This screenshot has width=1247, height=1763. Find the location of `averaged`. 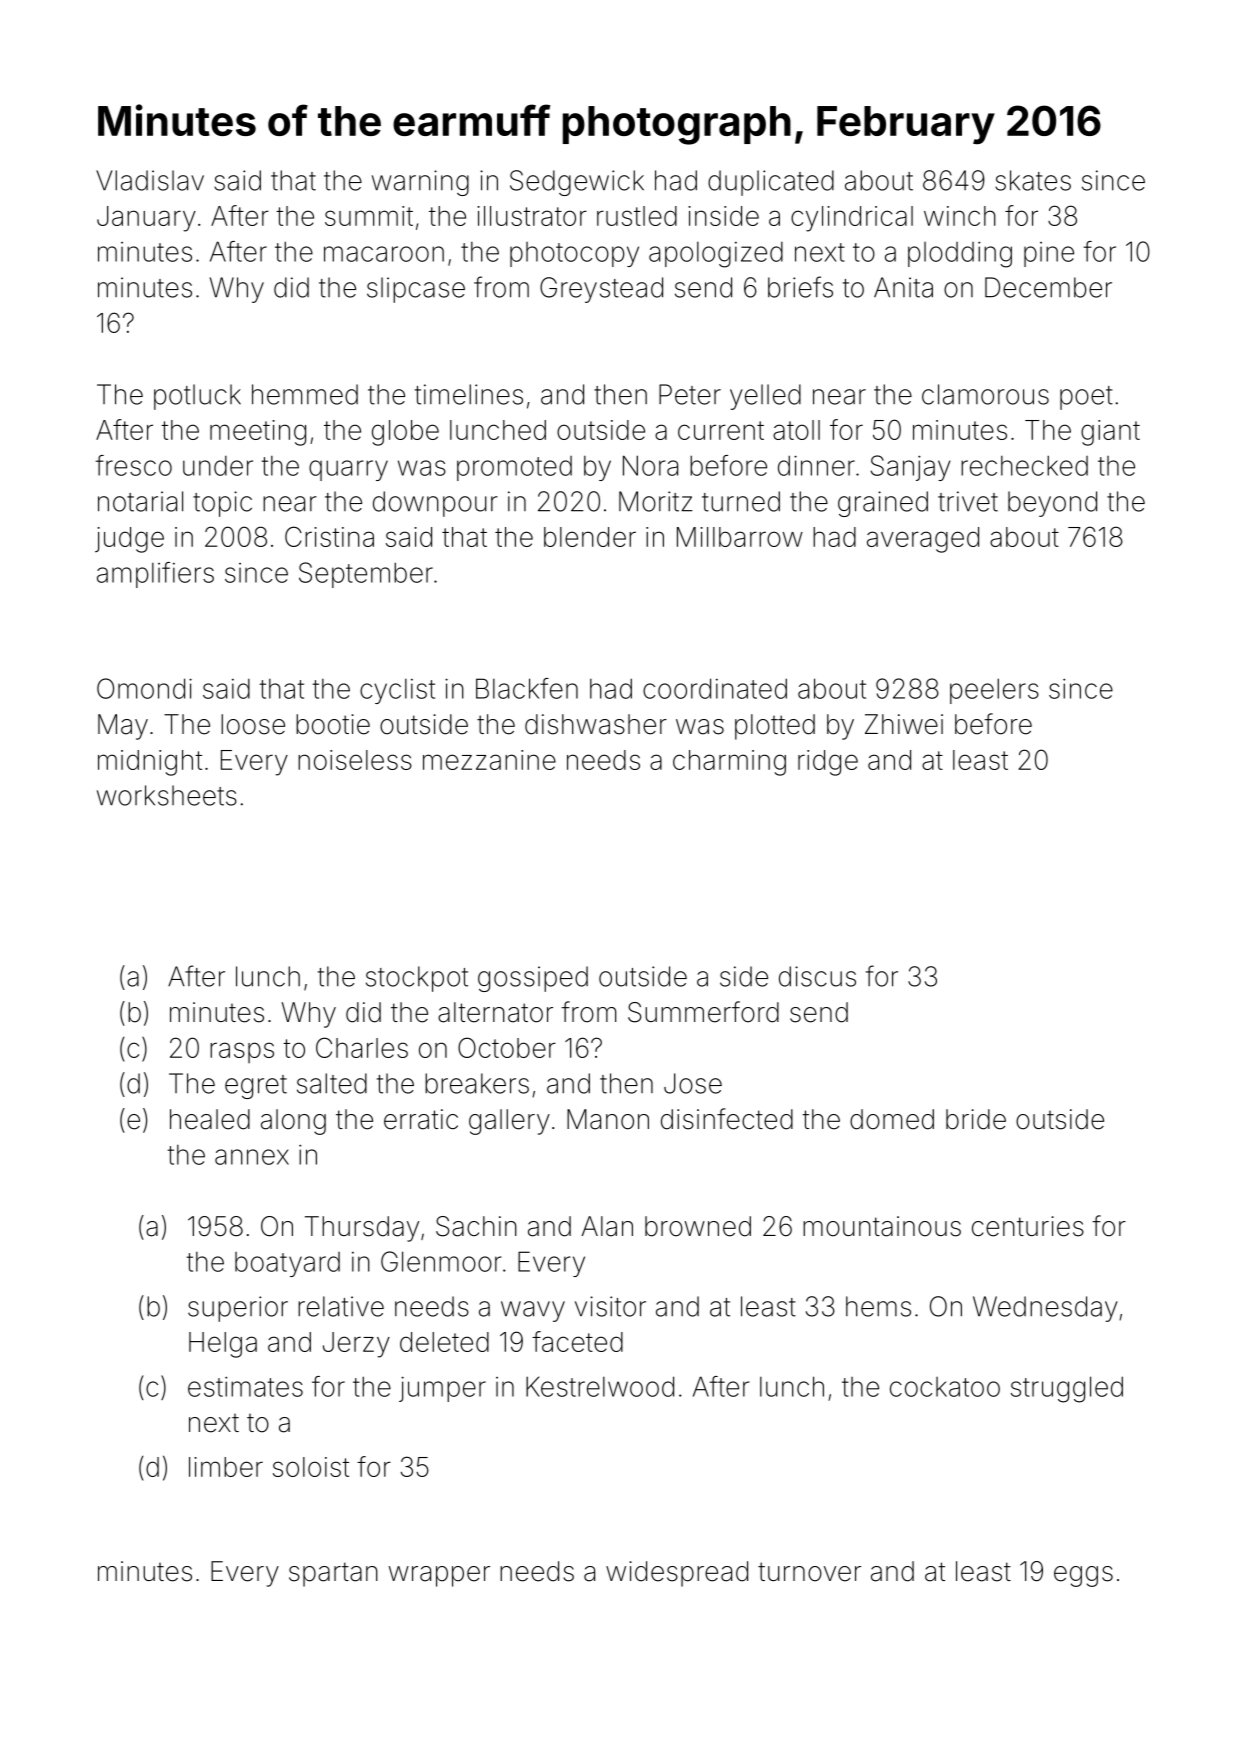

averaged is located at coordinates (923, 540).
